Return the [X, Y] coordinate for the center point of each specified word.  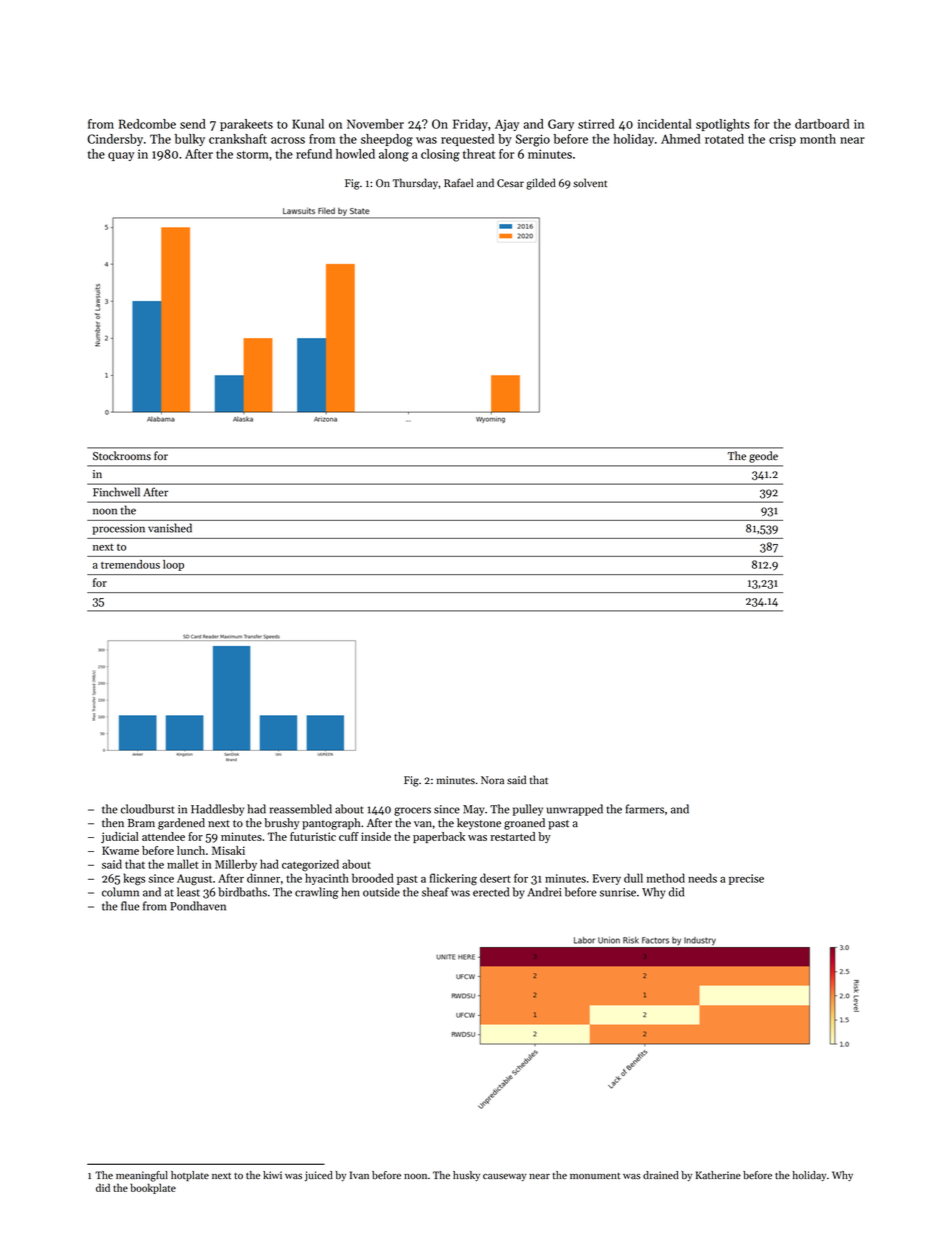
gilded [541, 184]
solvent [590, 183]
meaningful [142, 1176]
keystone [479, 824]
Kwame [120, 850]
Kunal [308, 124]
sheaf [435, 892]
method [666, 878]
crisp [782, 140]
